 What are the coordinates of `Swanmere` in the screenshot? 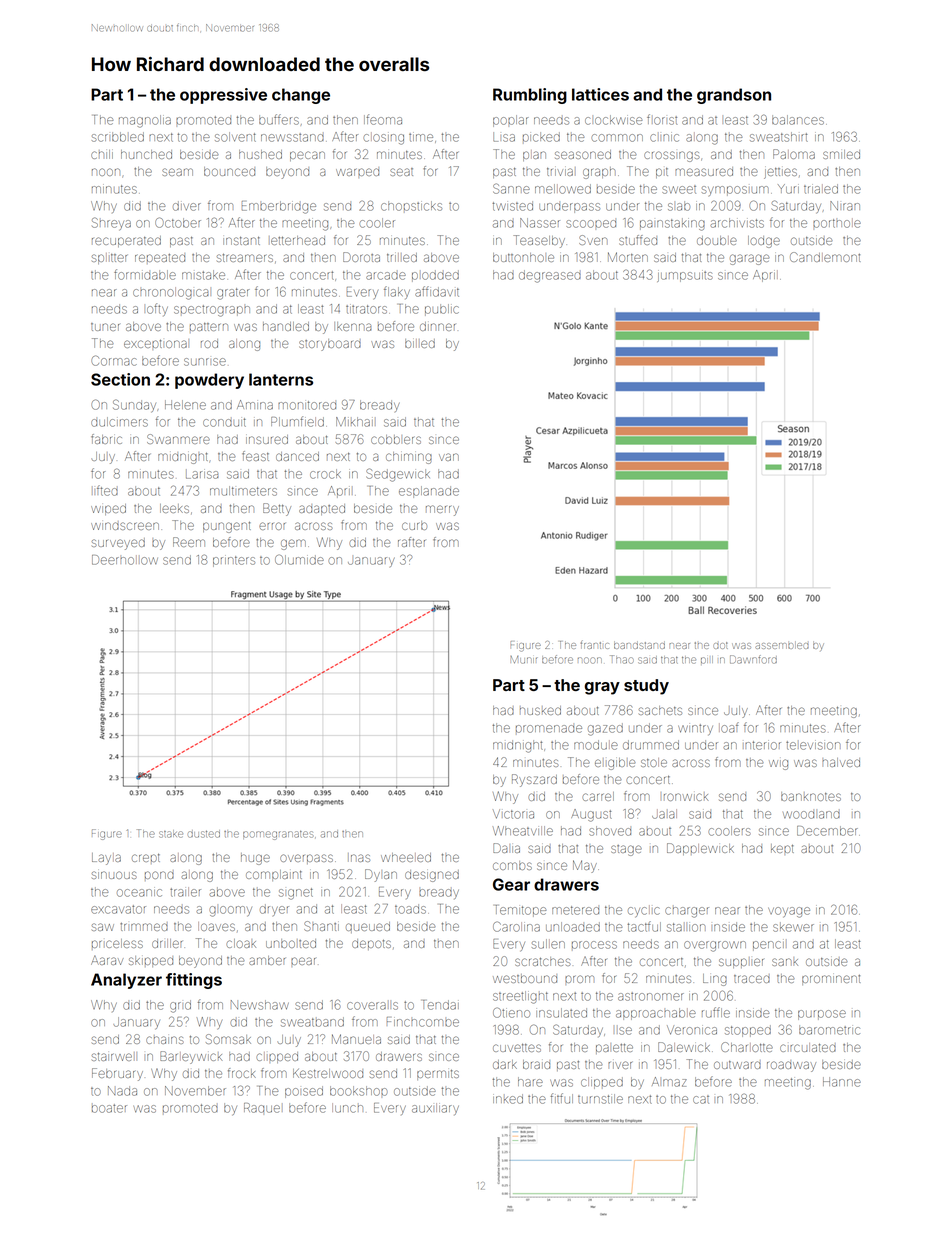 It's located at (178, 439).
